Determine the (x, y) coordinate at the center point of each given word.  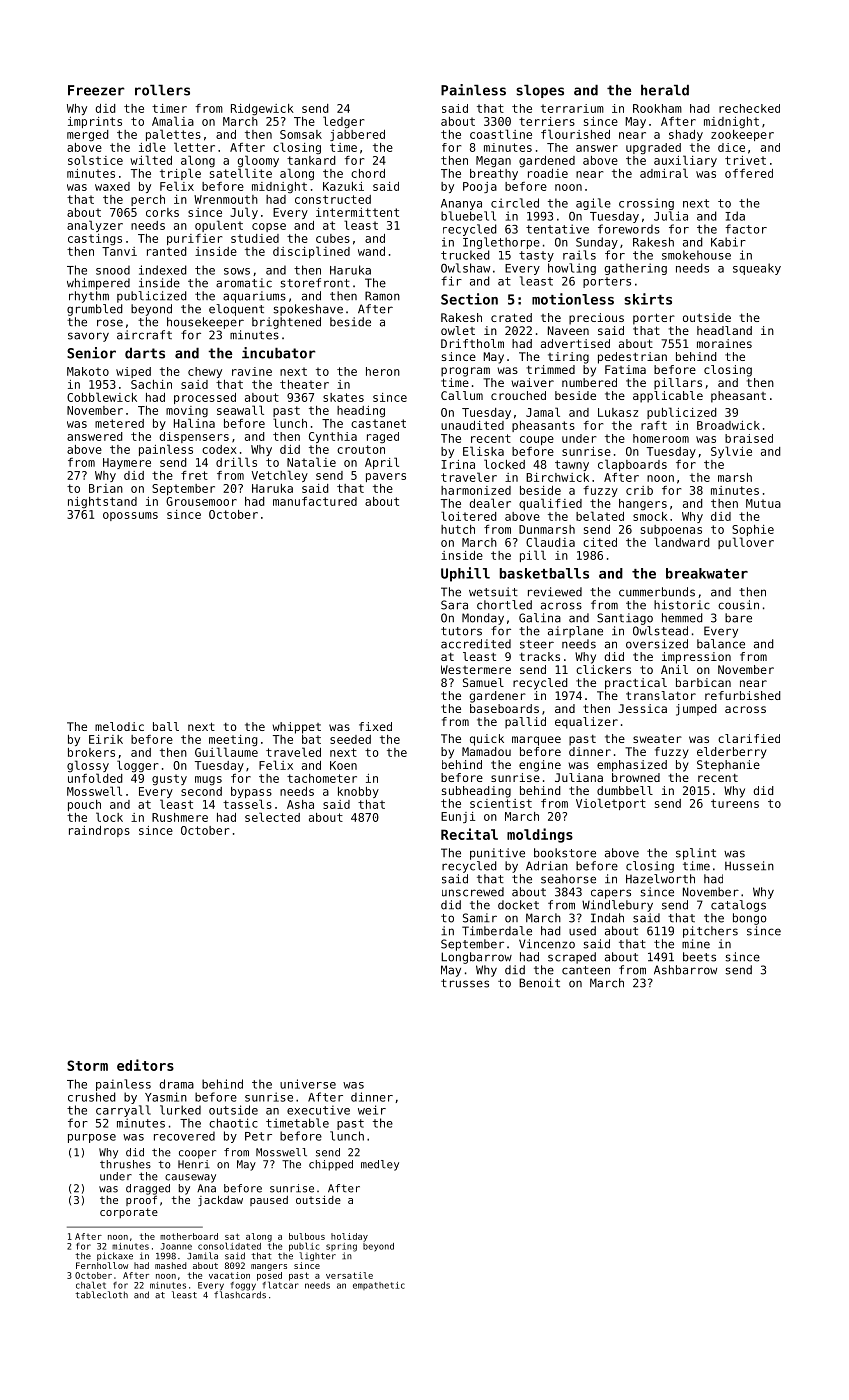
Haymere (127, 463)
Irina (458, 464)
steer (537, 644)
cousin (738, 605)
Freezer (96, 90)
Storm (87, 1065)
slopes (540, 91)
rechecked (749, 108)
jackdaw (220, 1200)
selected (272, 817)
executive (318, 1110)
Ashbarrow (685, 970)
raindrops (99, 831)
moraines (724, 343)
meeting (233, 741)
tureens (735, 803)
